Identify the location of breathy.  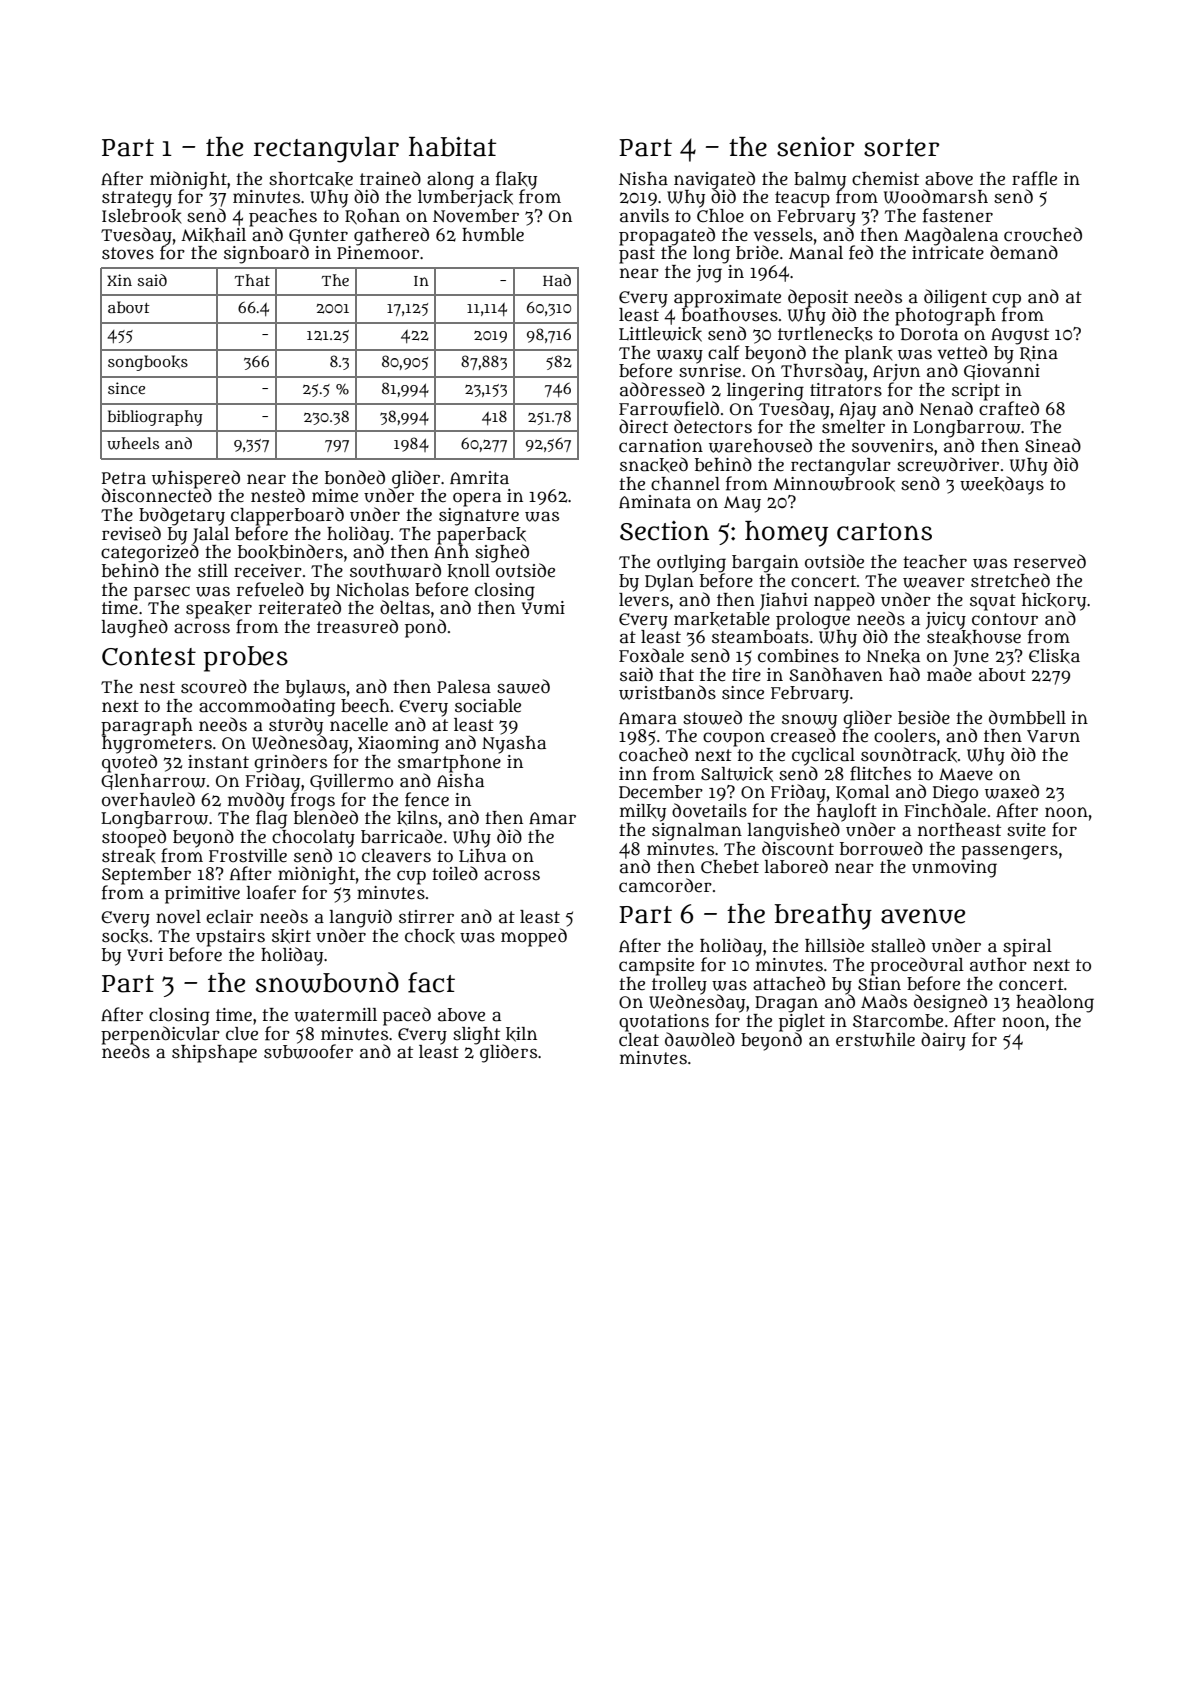
(823, 917).
